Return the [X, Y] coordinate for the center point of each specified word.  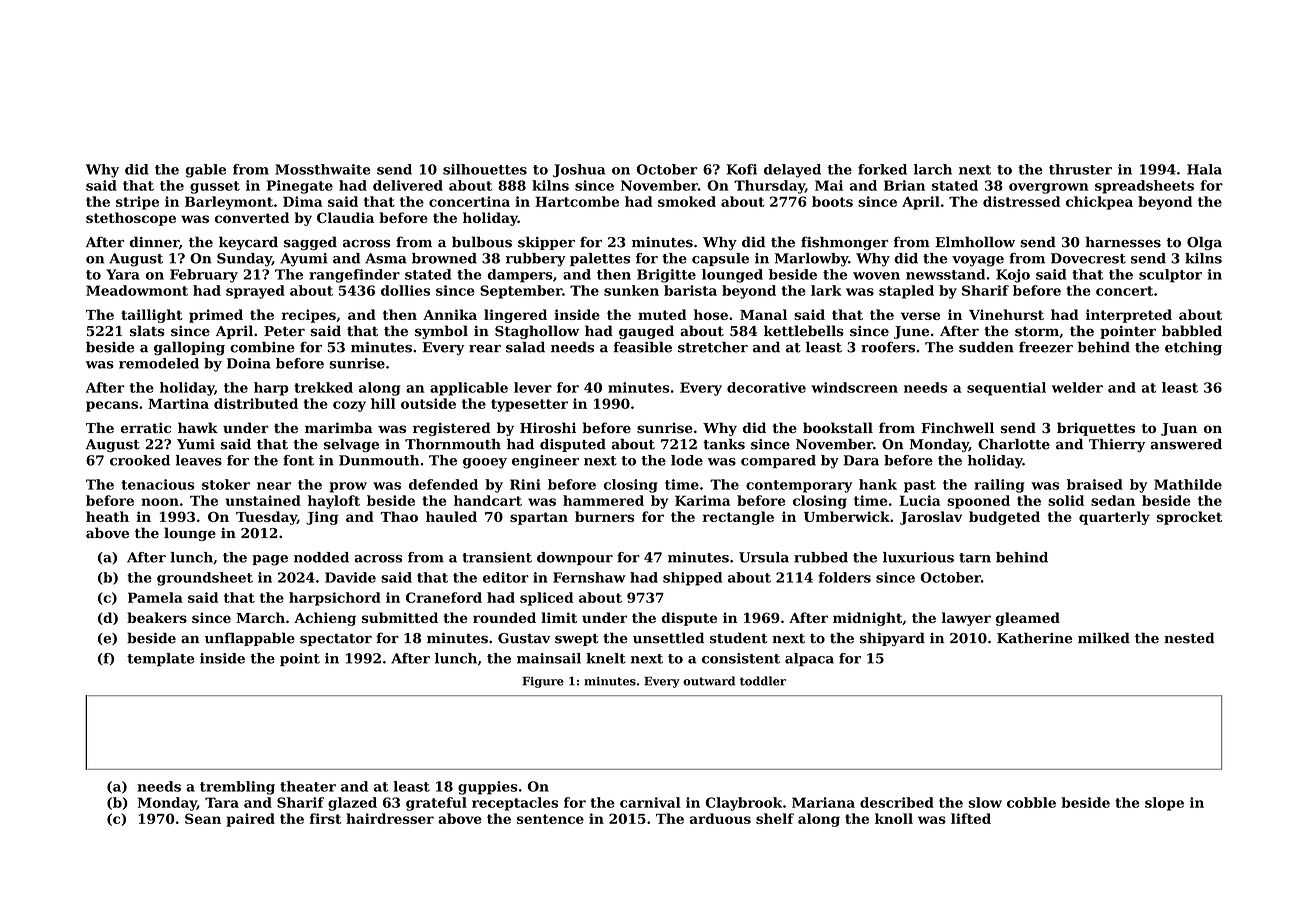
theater [308, 786]
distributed [256, 403]
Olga [1204, 243]
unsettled [668, 638]
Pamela [155, 597]
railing [999, 486]
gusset [215, 187]
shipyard [892, 639]
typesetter [529, 405]
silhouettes [485, 169]
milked [1104, 638]
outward [709, 681]
